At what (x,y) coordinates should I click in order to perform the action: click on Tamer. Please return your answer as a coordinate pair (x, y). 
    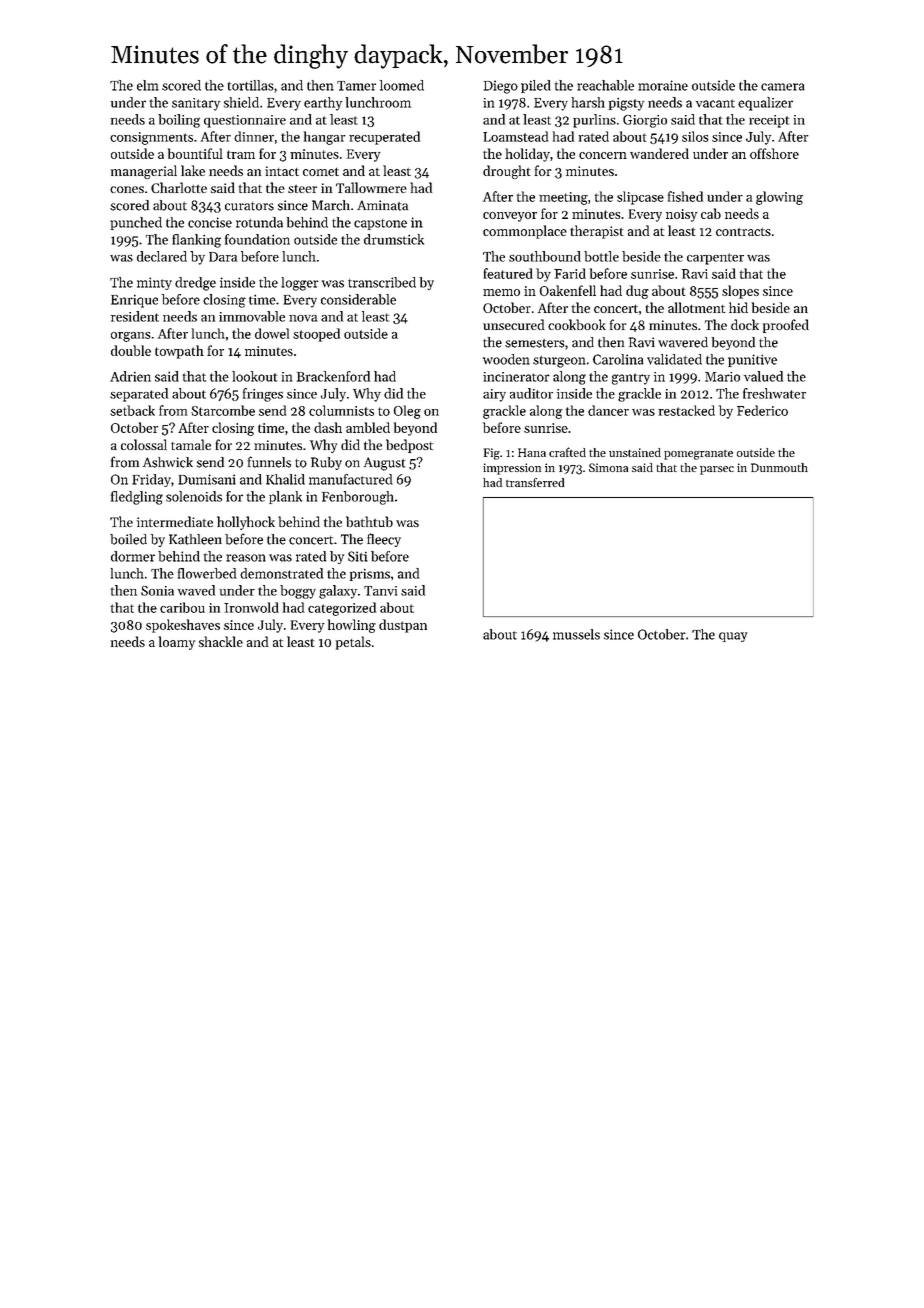
    Looking at the image, I should click on (356, 86).
